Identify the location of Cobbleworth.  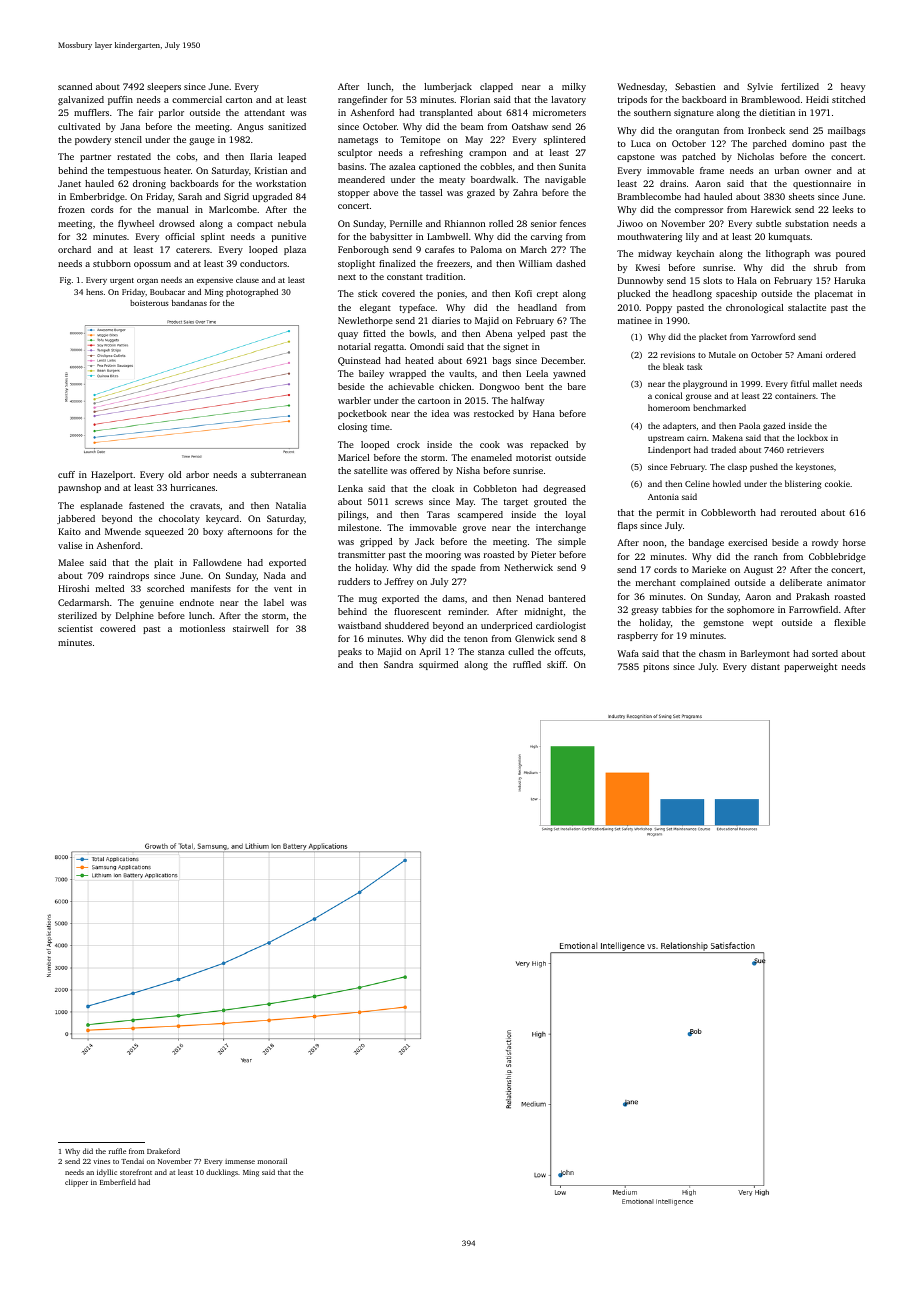
(728, 512).
